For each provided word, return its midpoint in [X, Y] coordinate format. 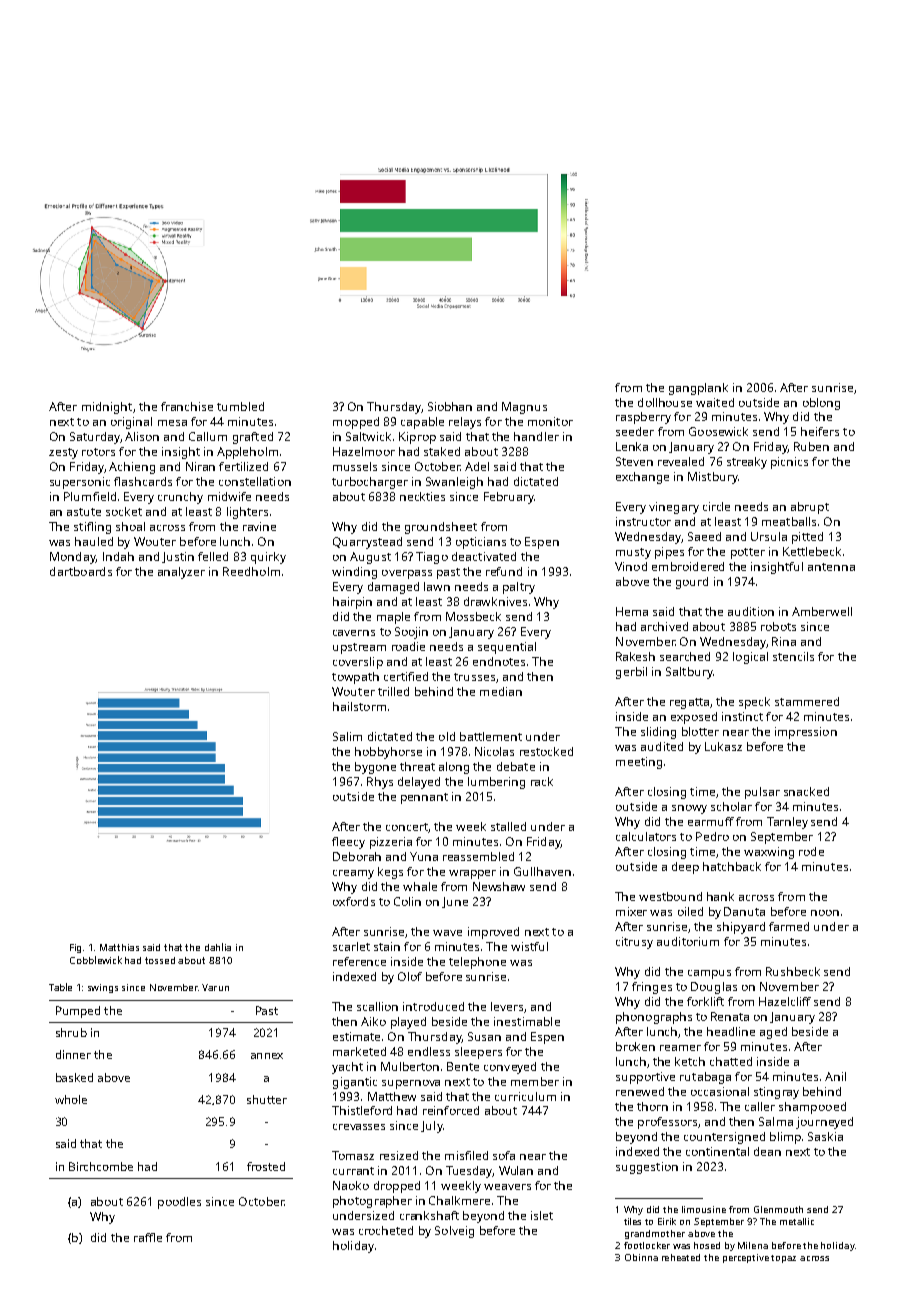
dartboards [81, 571]
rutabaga [705, 1078]
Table [60, 987]
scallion [377, 1006]
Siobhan [450, 406]
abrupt [810, 508]
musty [633, 553]
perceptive [746, 1258]
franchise [187, 406]
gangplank [698, 389]
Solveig [454, 1232]
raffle [148, 1237]
